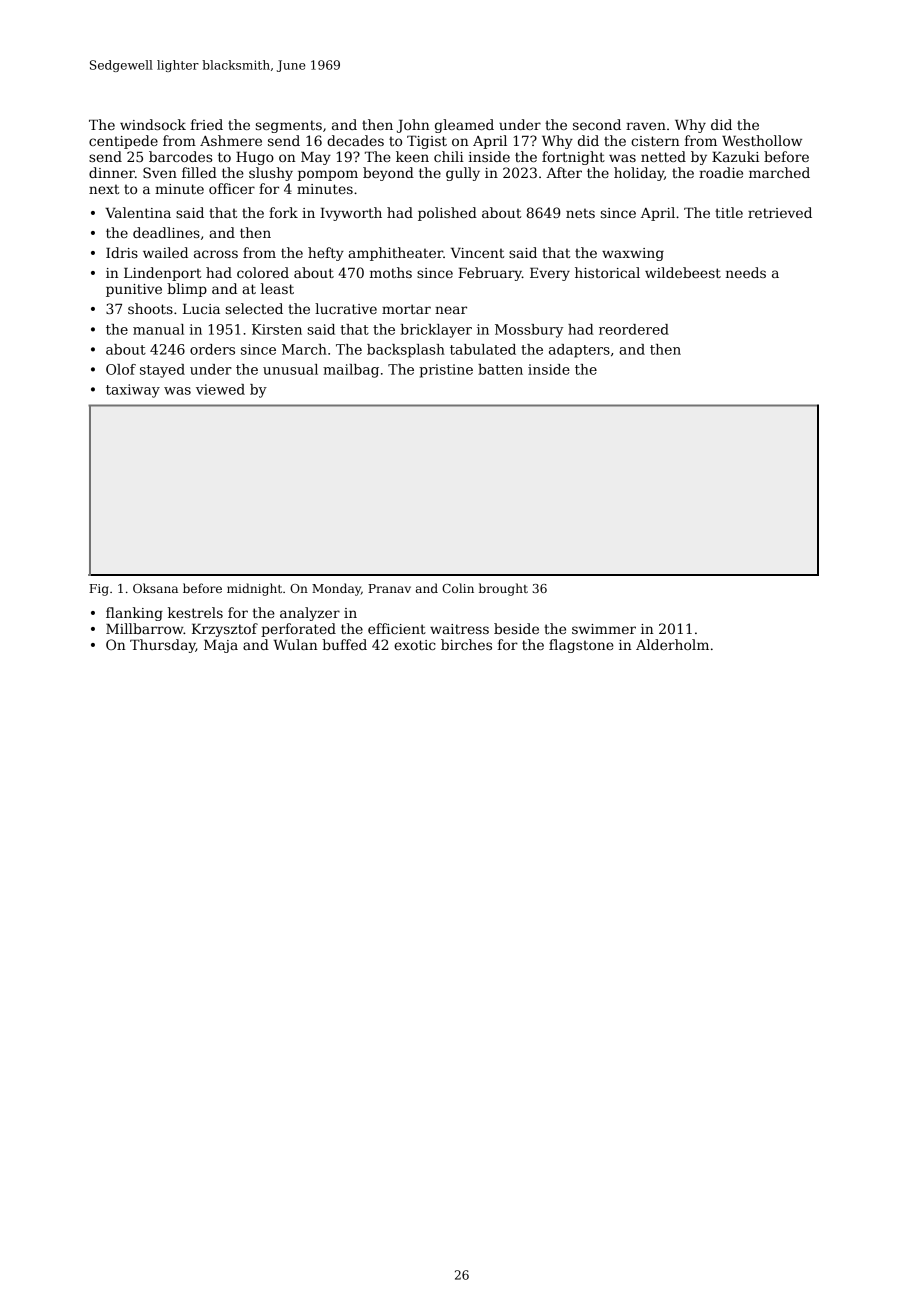  Describe the element at coordinates (458, 588) in the image. I see `Colin` at that location.
